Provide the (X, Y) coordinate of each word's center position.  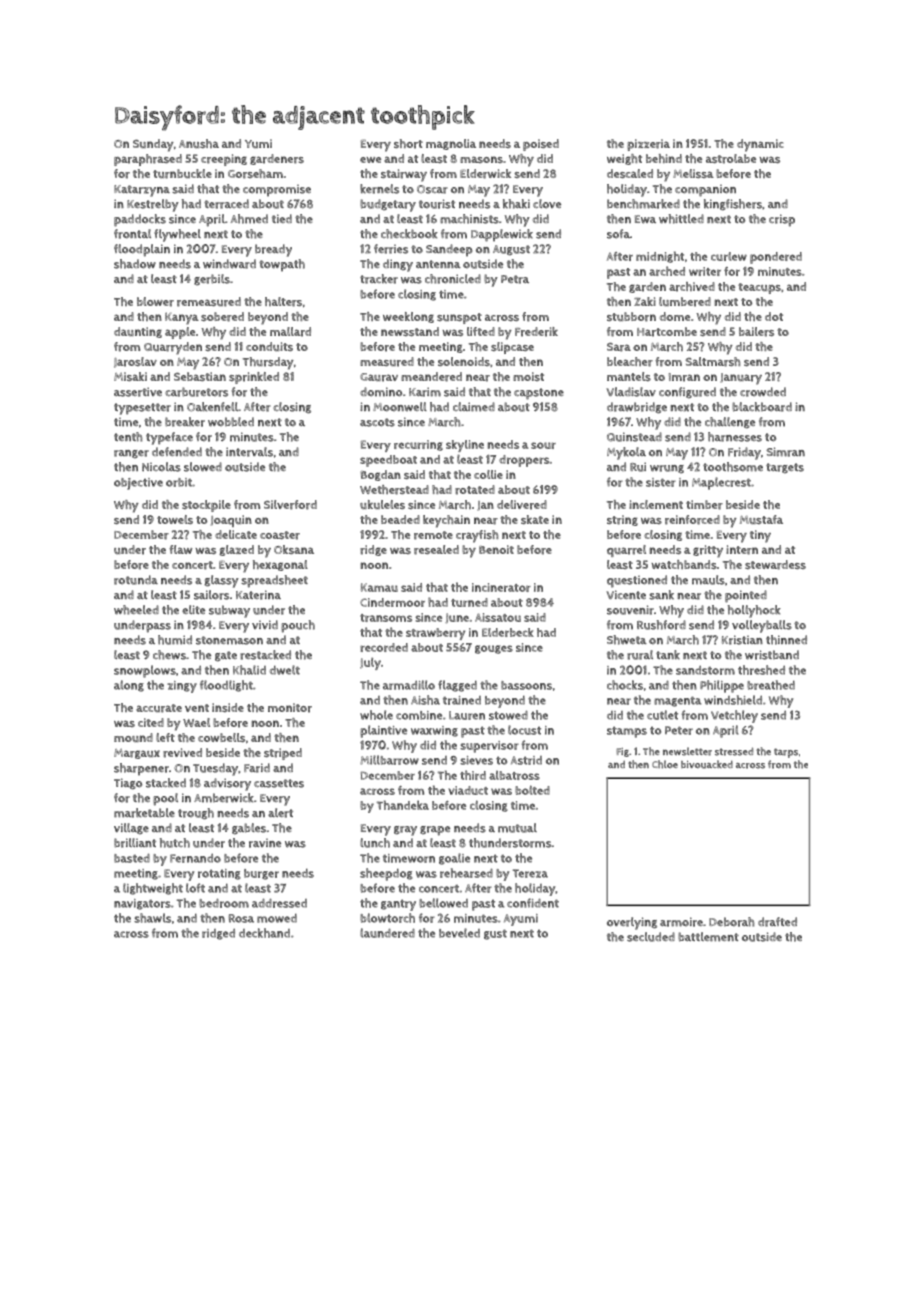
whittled (681, 219)
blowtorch (387, 918)
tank (668, 655)
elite (193, 609)
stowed (508, 715)
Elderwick (485, 174)
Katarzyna (142, 191)
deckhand (264, 933)
